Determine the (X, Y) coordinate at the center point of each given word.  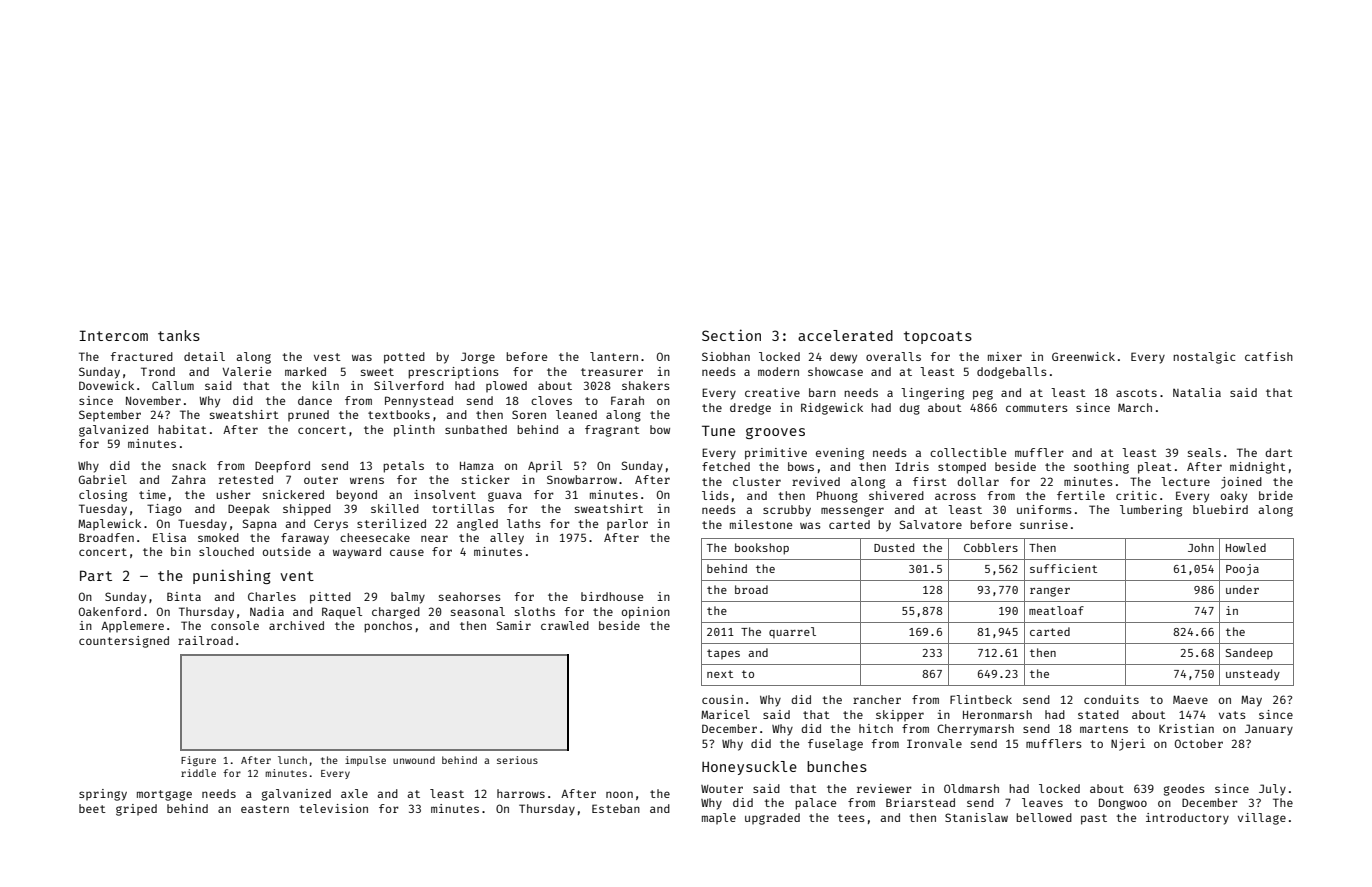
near (434, 538)
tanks (179, 335)
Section (731, 335)
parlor (627, 525)
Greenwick (1083, 356)
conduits (1111, 699)
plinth (414, 431)
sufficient (1063, 568)
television (333, 808)
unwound (414, 760)
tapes (723, 654)
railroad (205, 640)
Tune (718, 430)
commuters (1037, 408)
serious (517, 760)
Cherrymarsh (975, 730)
